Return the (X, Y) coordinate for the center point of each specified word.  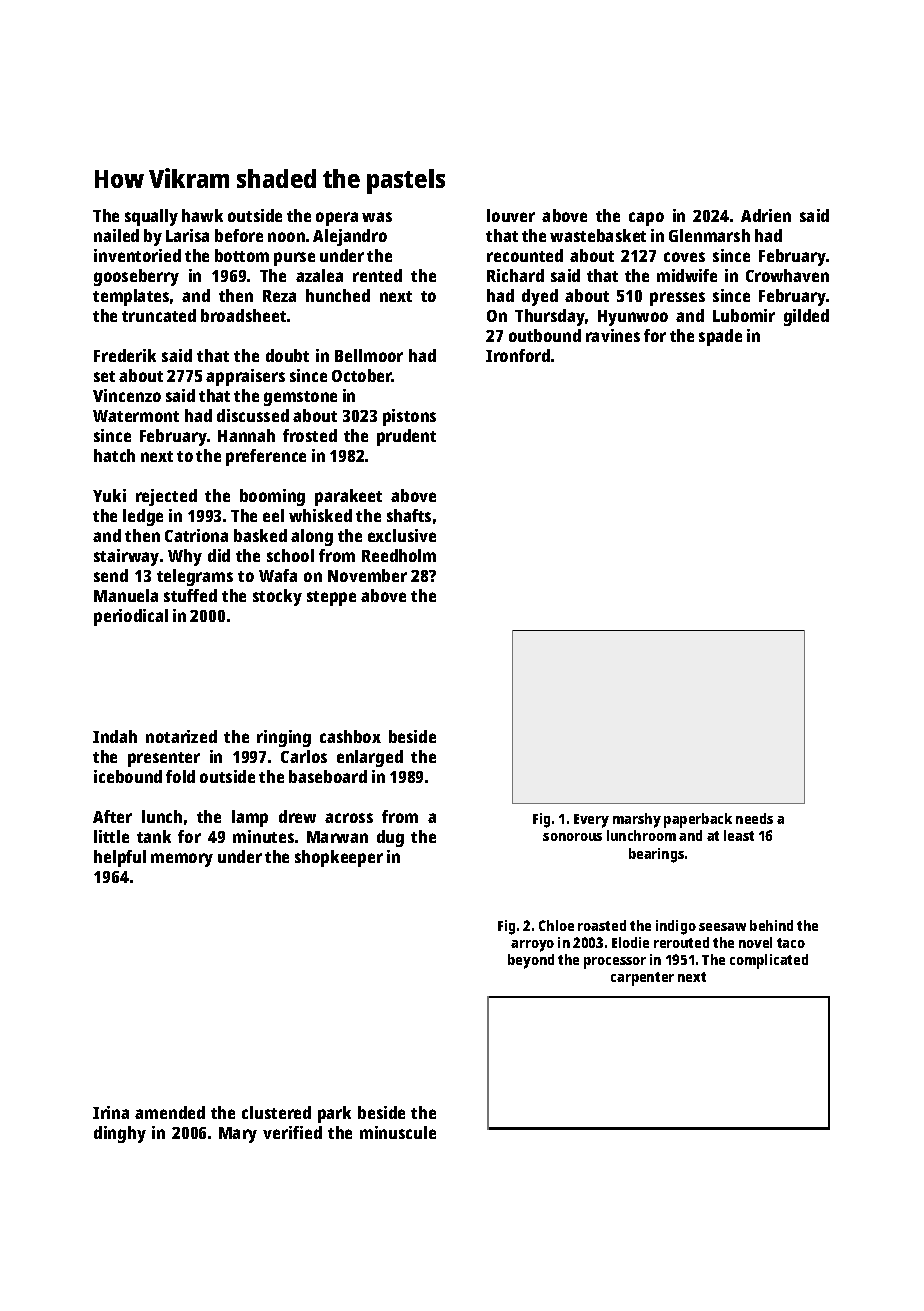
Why (185, 557)
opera (337, 219)
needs (754, 818)
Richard (515, 275)
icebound (128, 776)
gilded (806, 317)
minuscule (398, 1132)
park (334, 1114)
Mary (238, 1135)
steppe (331, 598)
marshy (637, 820)
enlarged (370, 758)
